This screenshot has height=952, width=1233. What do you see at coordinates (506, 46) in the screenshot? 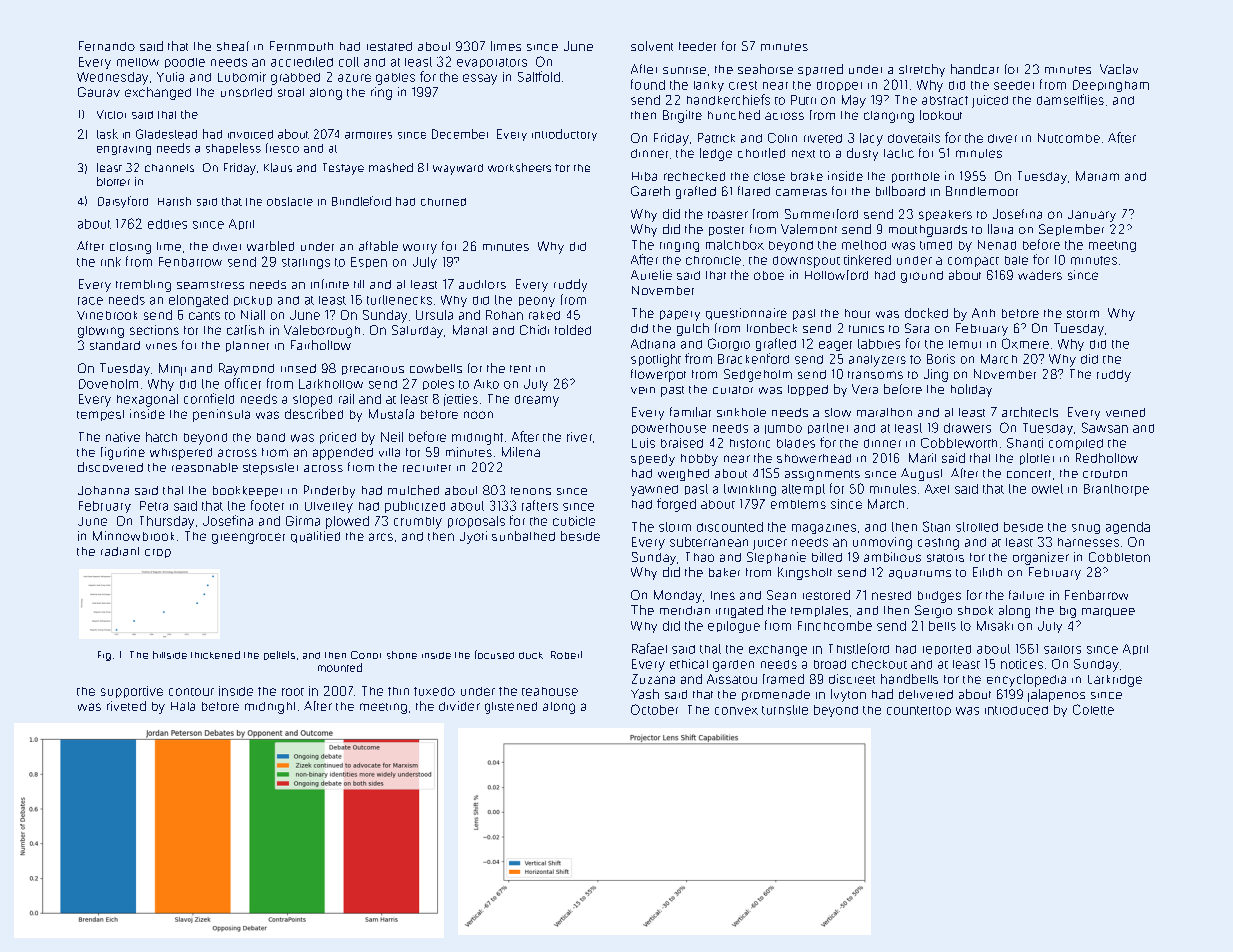
I see `limes` at bounding box center [506, 46].
